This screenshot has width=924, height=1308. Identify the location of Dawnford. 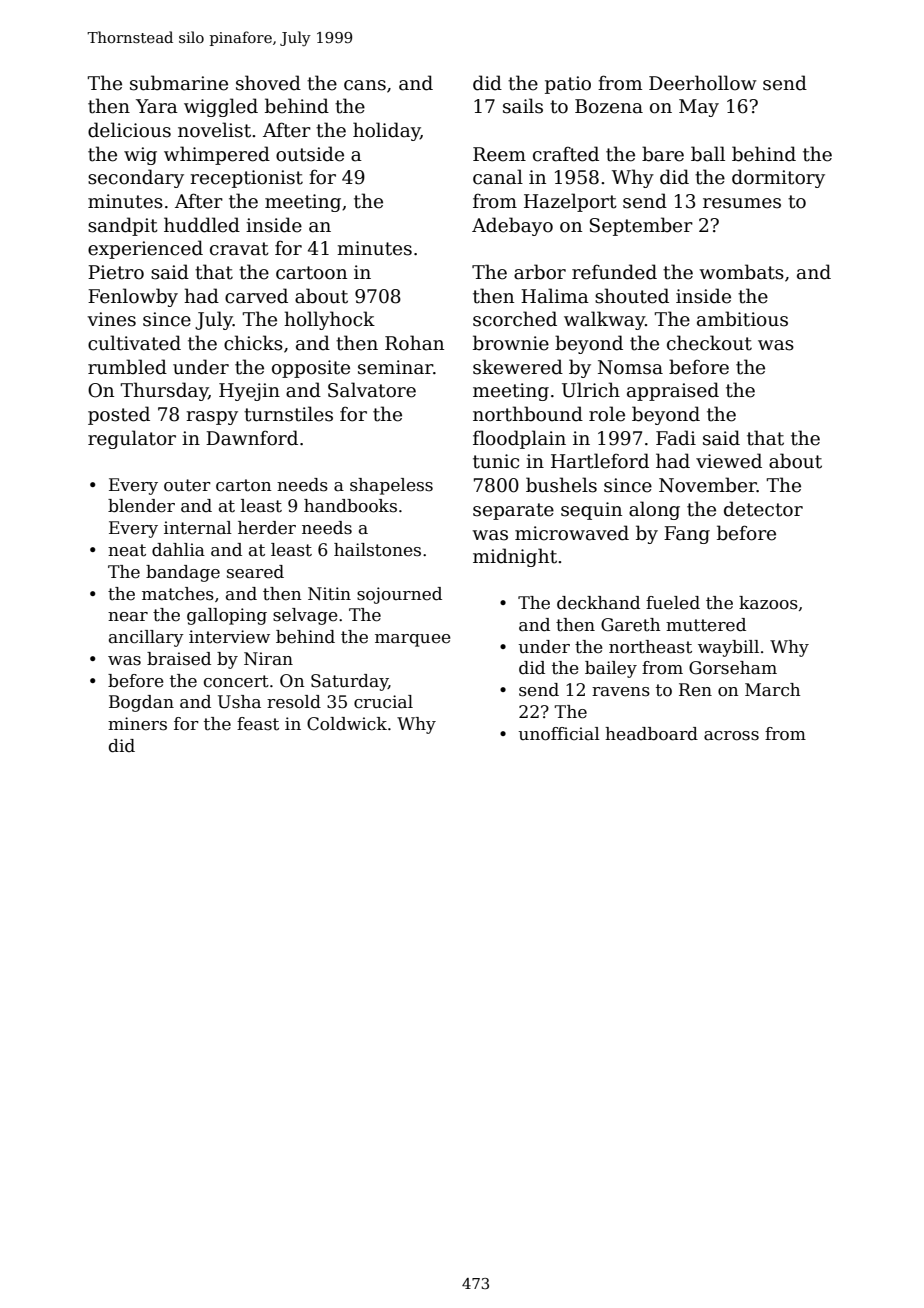
(252, 438).
